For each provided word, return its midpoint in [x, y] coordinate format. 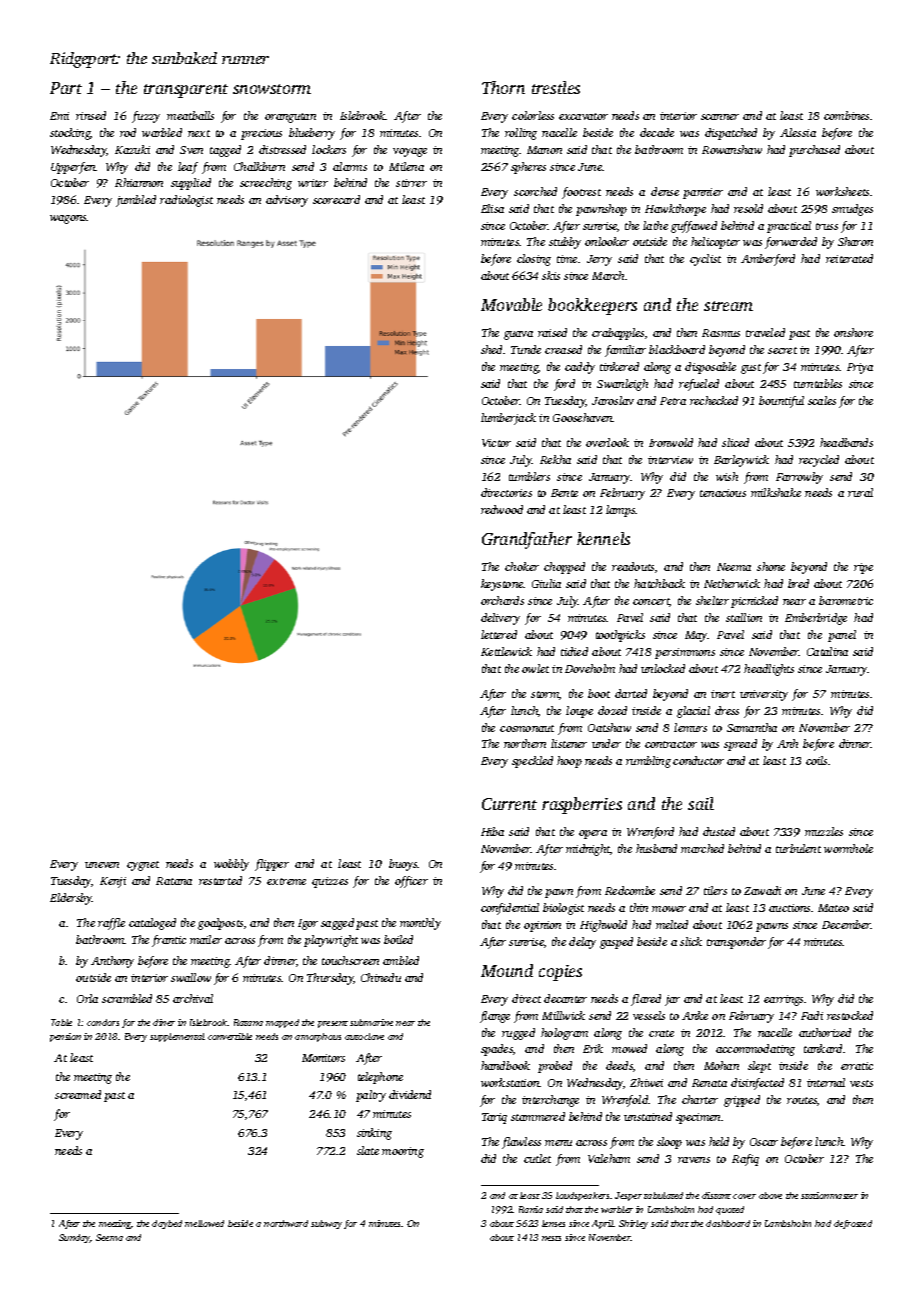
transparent [186, 91]
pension [65, 1037]
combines [846, 115]
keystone [502, 585]
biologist [563, 909]
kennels [603, 538]
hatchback [659, 583]
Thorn [503, 87]
